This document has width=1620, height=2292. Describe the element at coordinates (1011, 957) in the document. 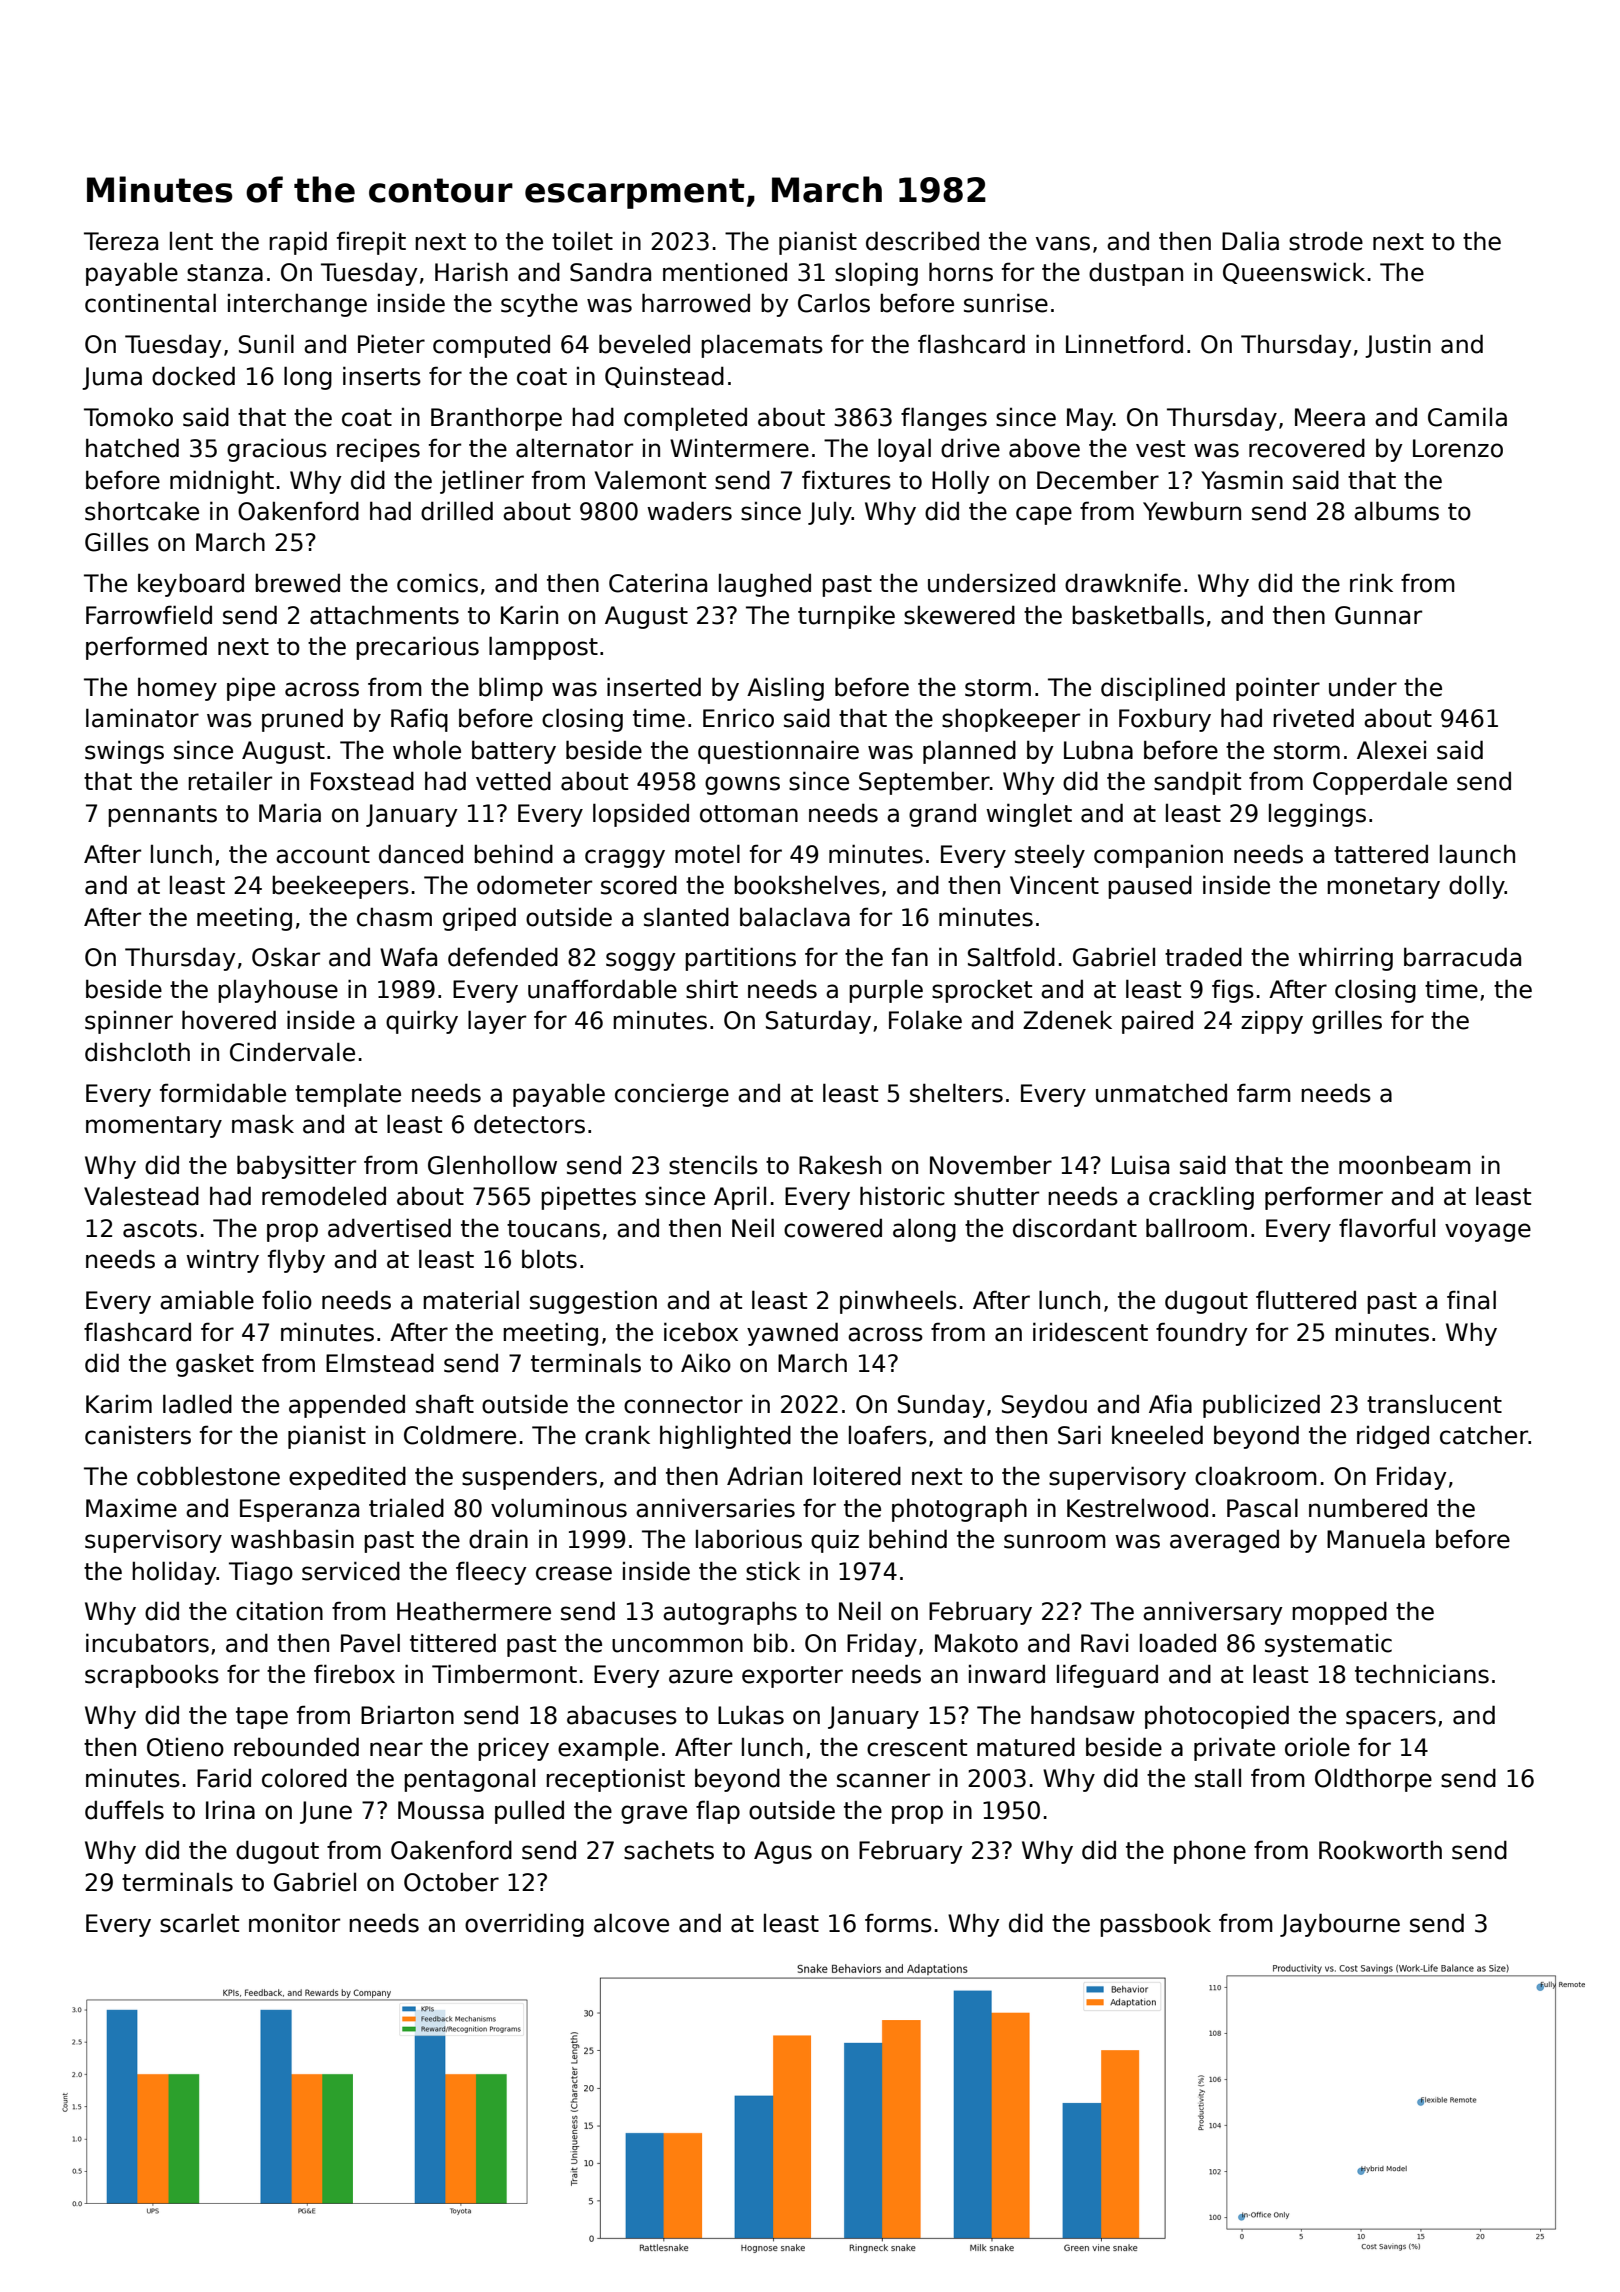

I see `Saltfold` at that location.
